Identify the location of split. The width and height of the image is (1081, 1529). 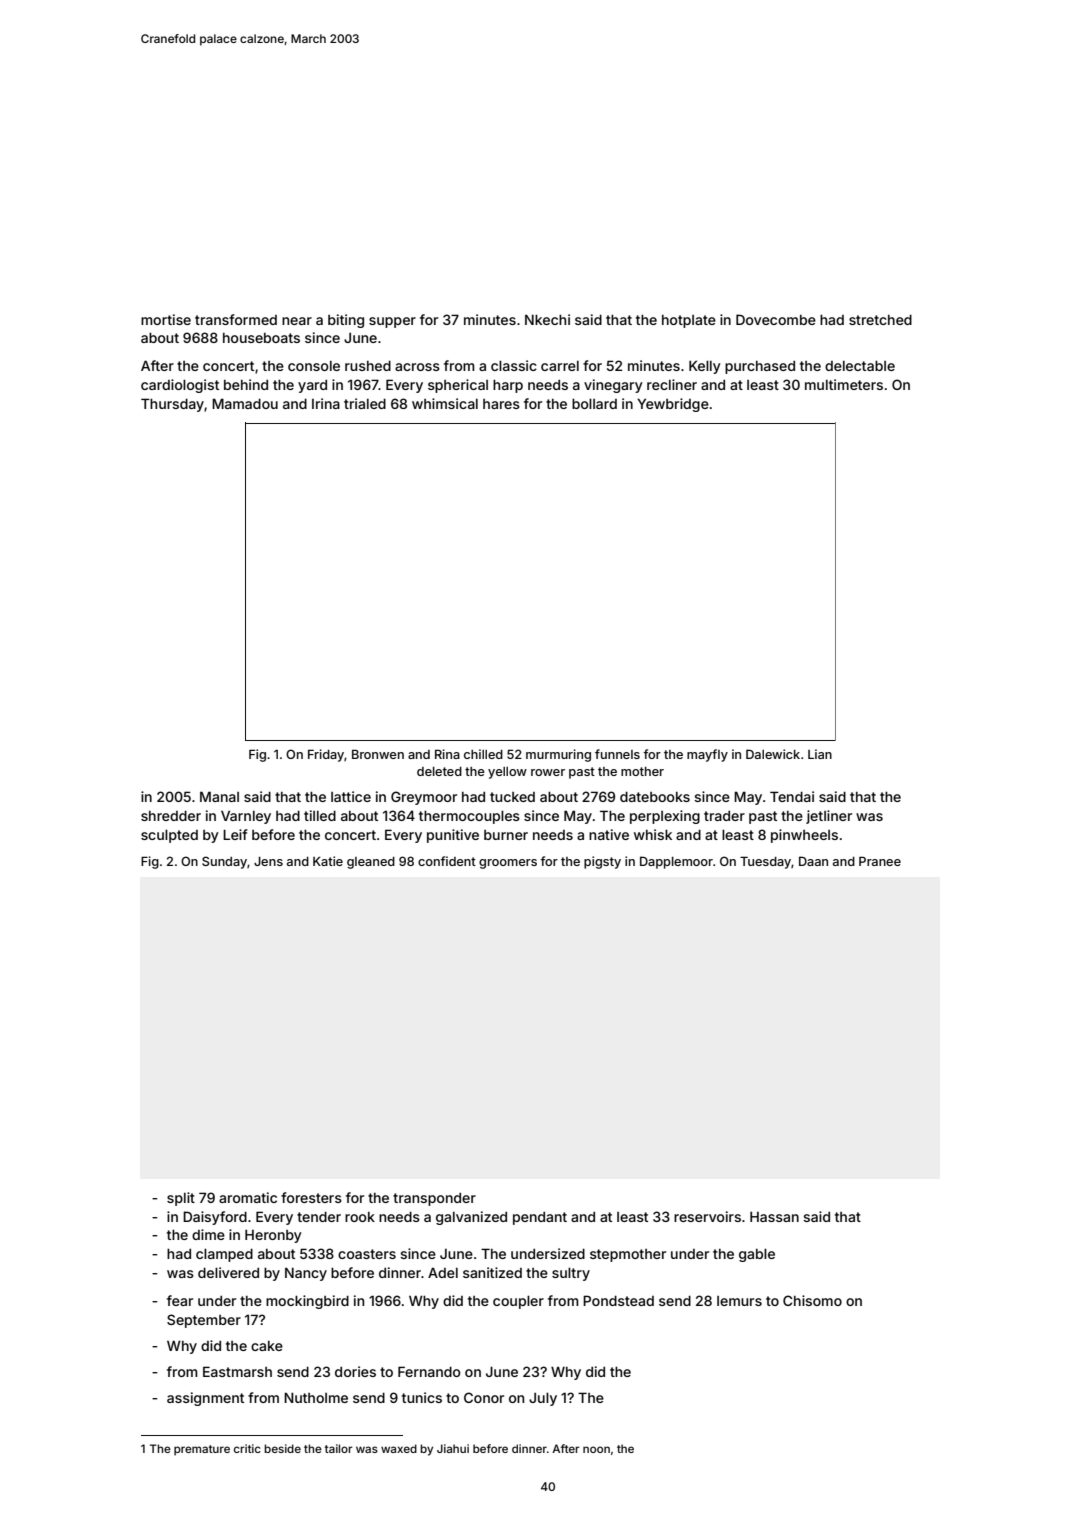
(181, 1199).
